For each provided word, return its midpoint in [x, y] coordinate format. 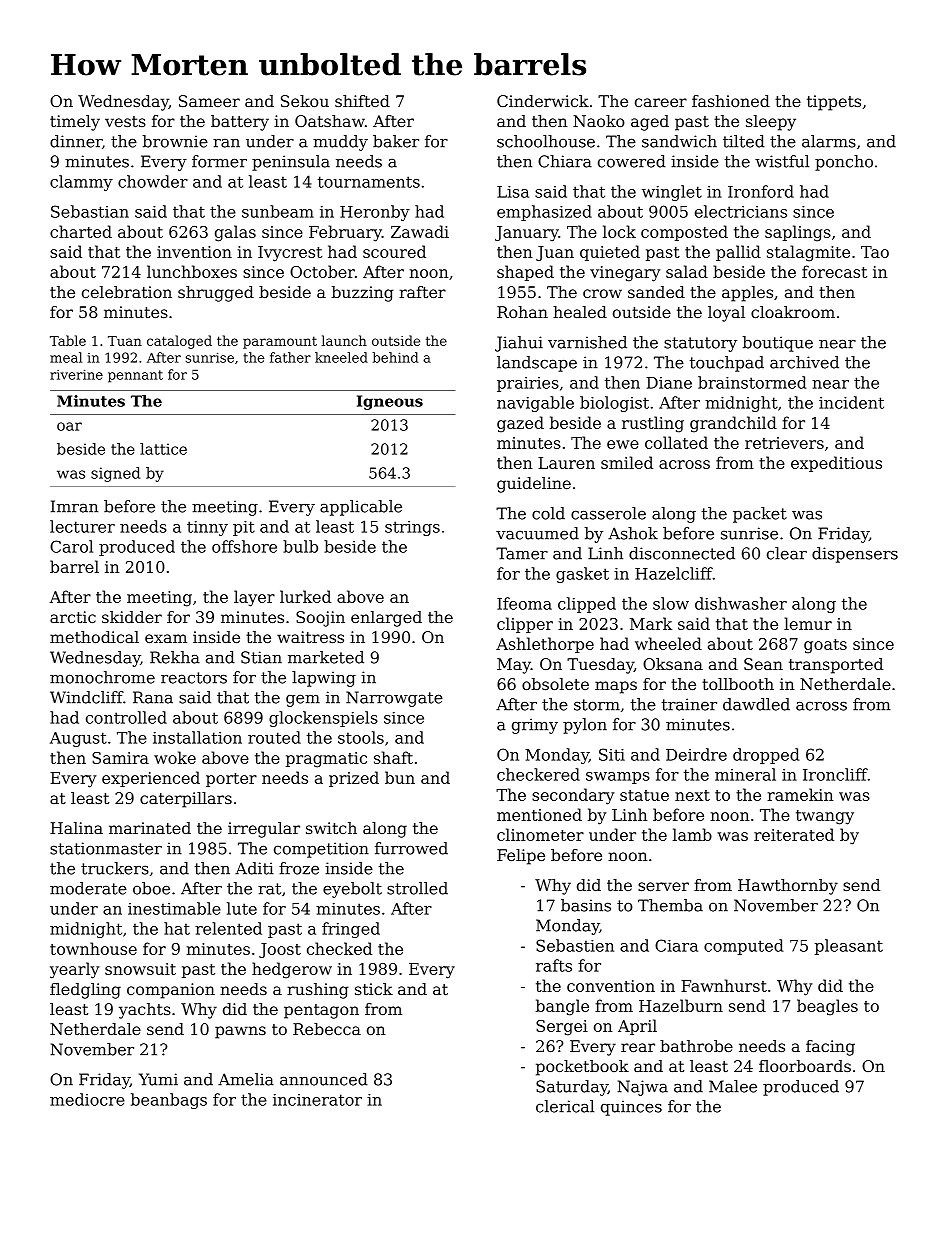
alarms [829, 141]
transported [836, 666]
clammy [81, 183]
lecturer [82, 526]
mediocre [87, 1099]
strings [412, 528]
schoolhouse [546, 141]
